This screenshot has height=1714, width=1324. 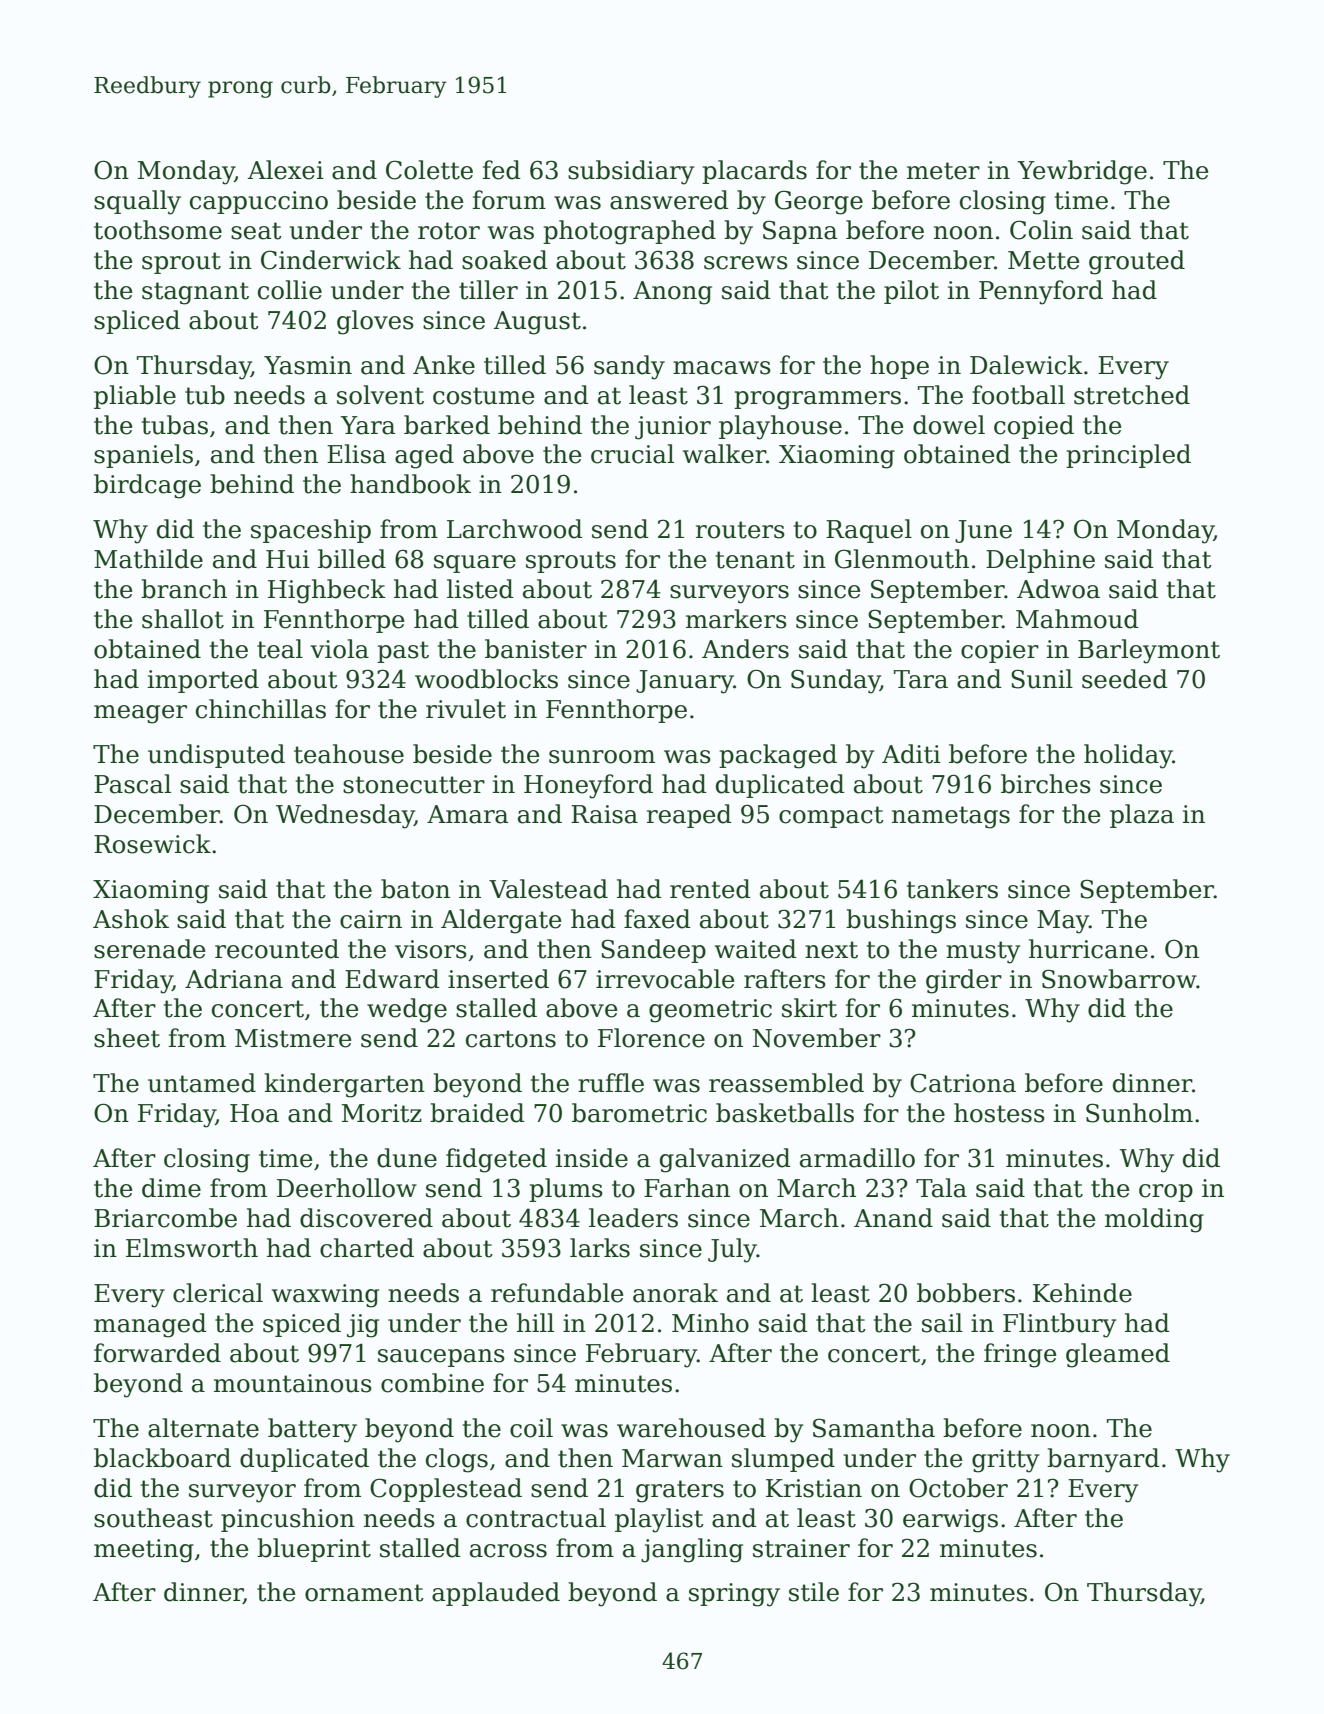 I want to click on Yewbridge, so click(x=1082, y=172).
